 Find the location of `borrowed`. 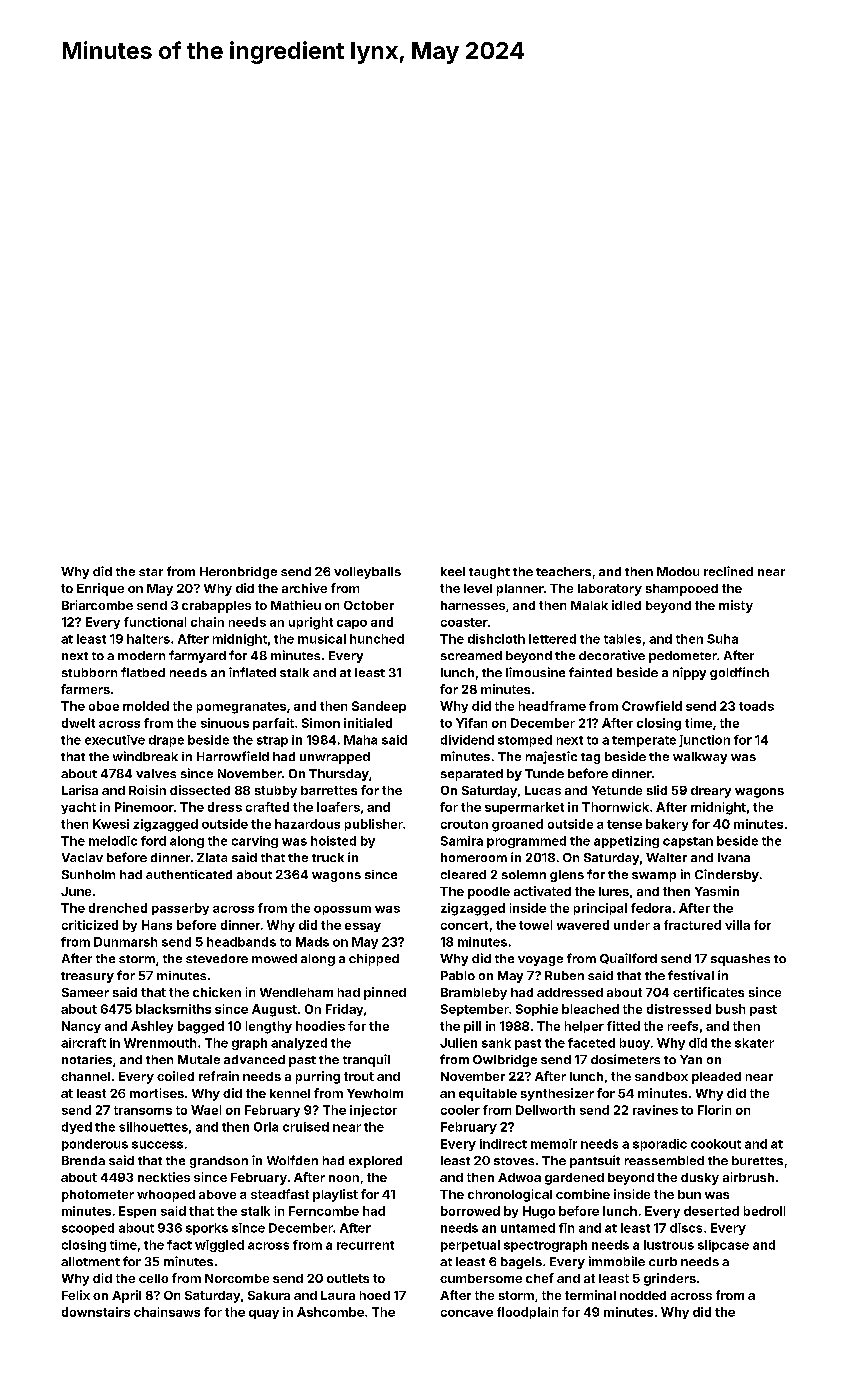

borrowed is located at coordinates (470, 1211).
